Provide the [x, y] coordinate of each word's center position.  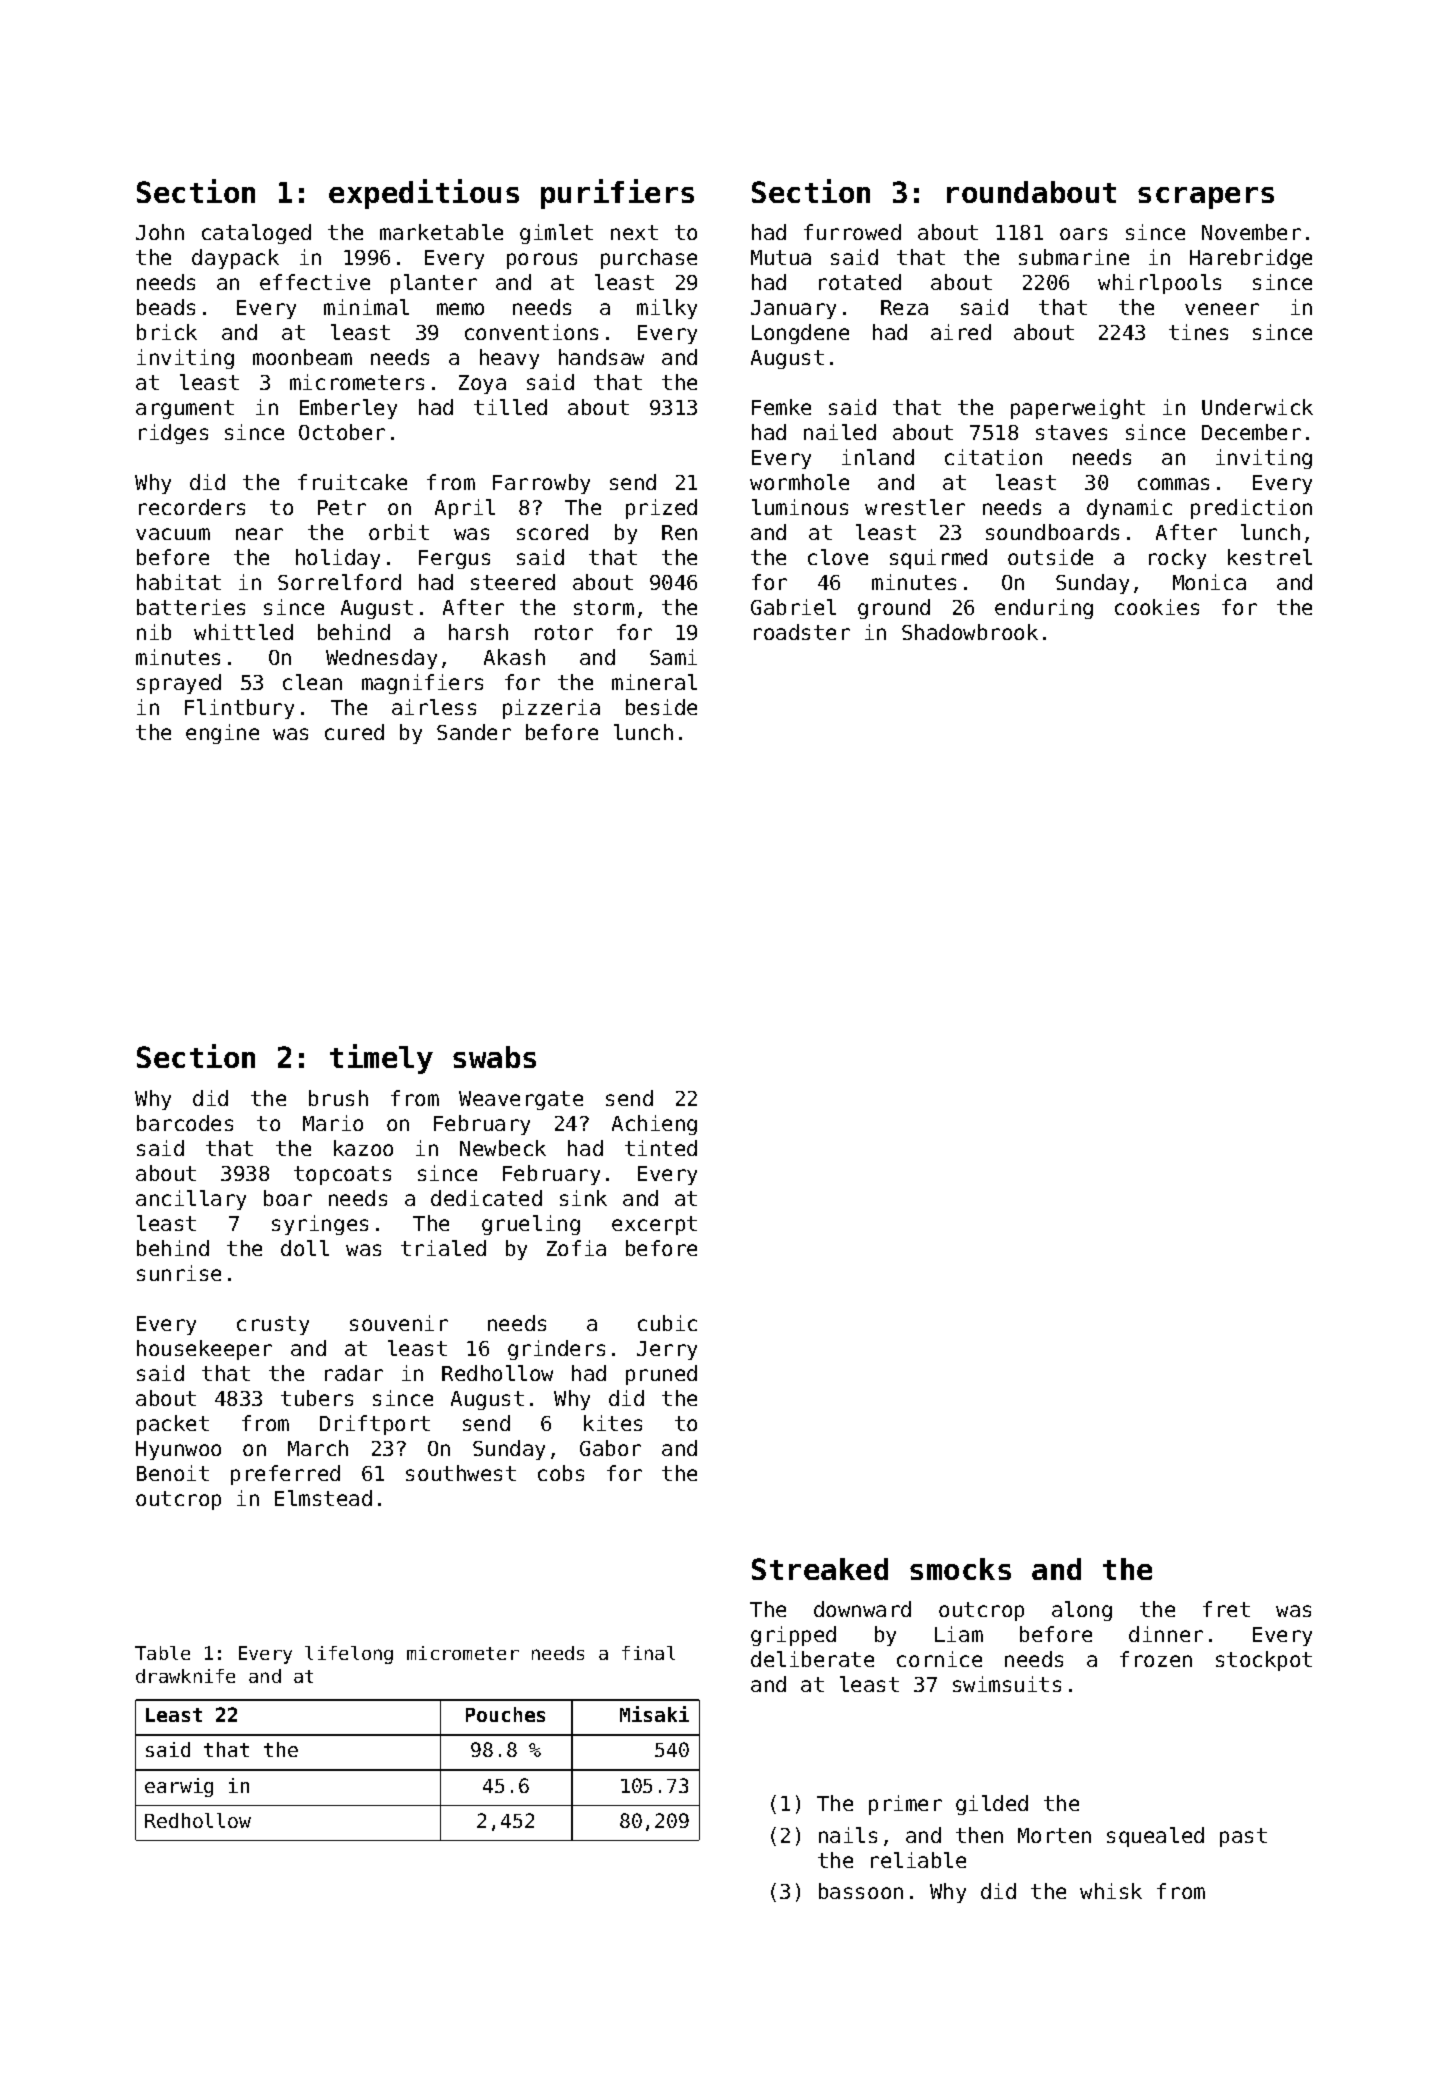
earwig [179, 1787]
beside [661, 707]
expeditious [424, 194]
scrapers [1206, 198]
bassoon [861, 1891]
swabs [494, 1057]
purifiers [617, 194]
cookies [1157, 607]
